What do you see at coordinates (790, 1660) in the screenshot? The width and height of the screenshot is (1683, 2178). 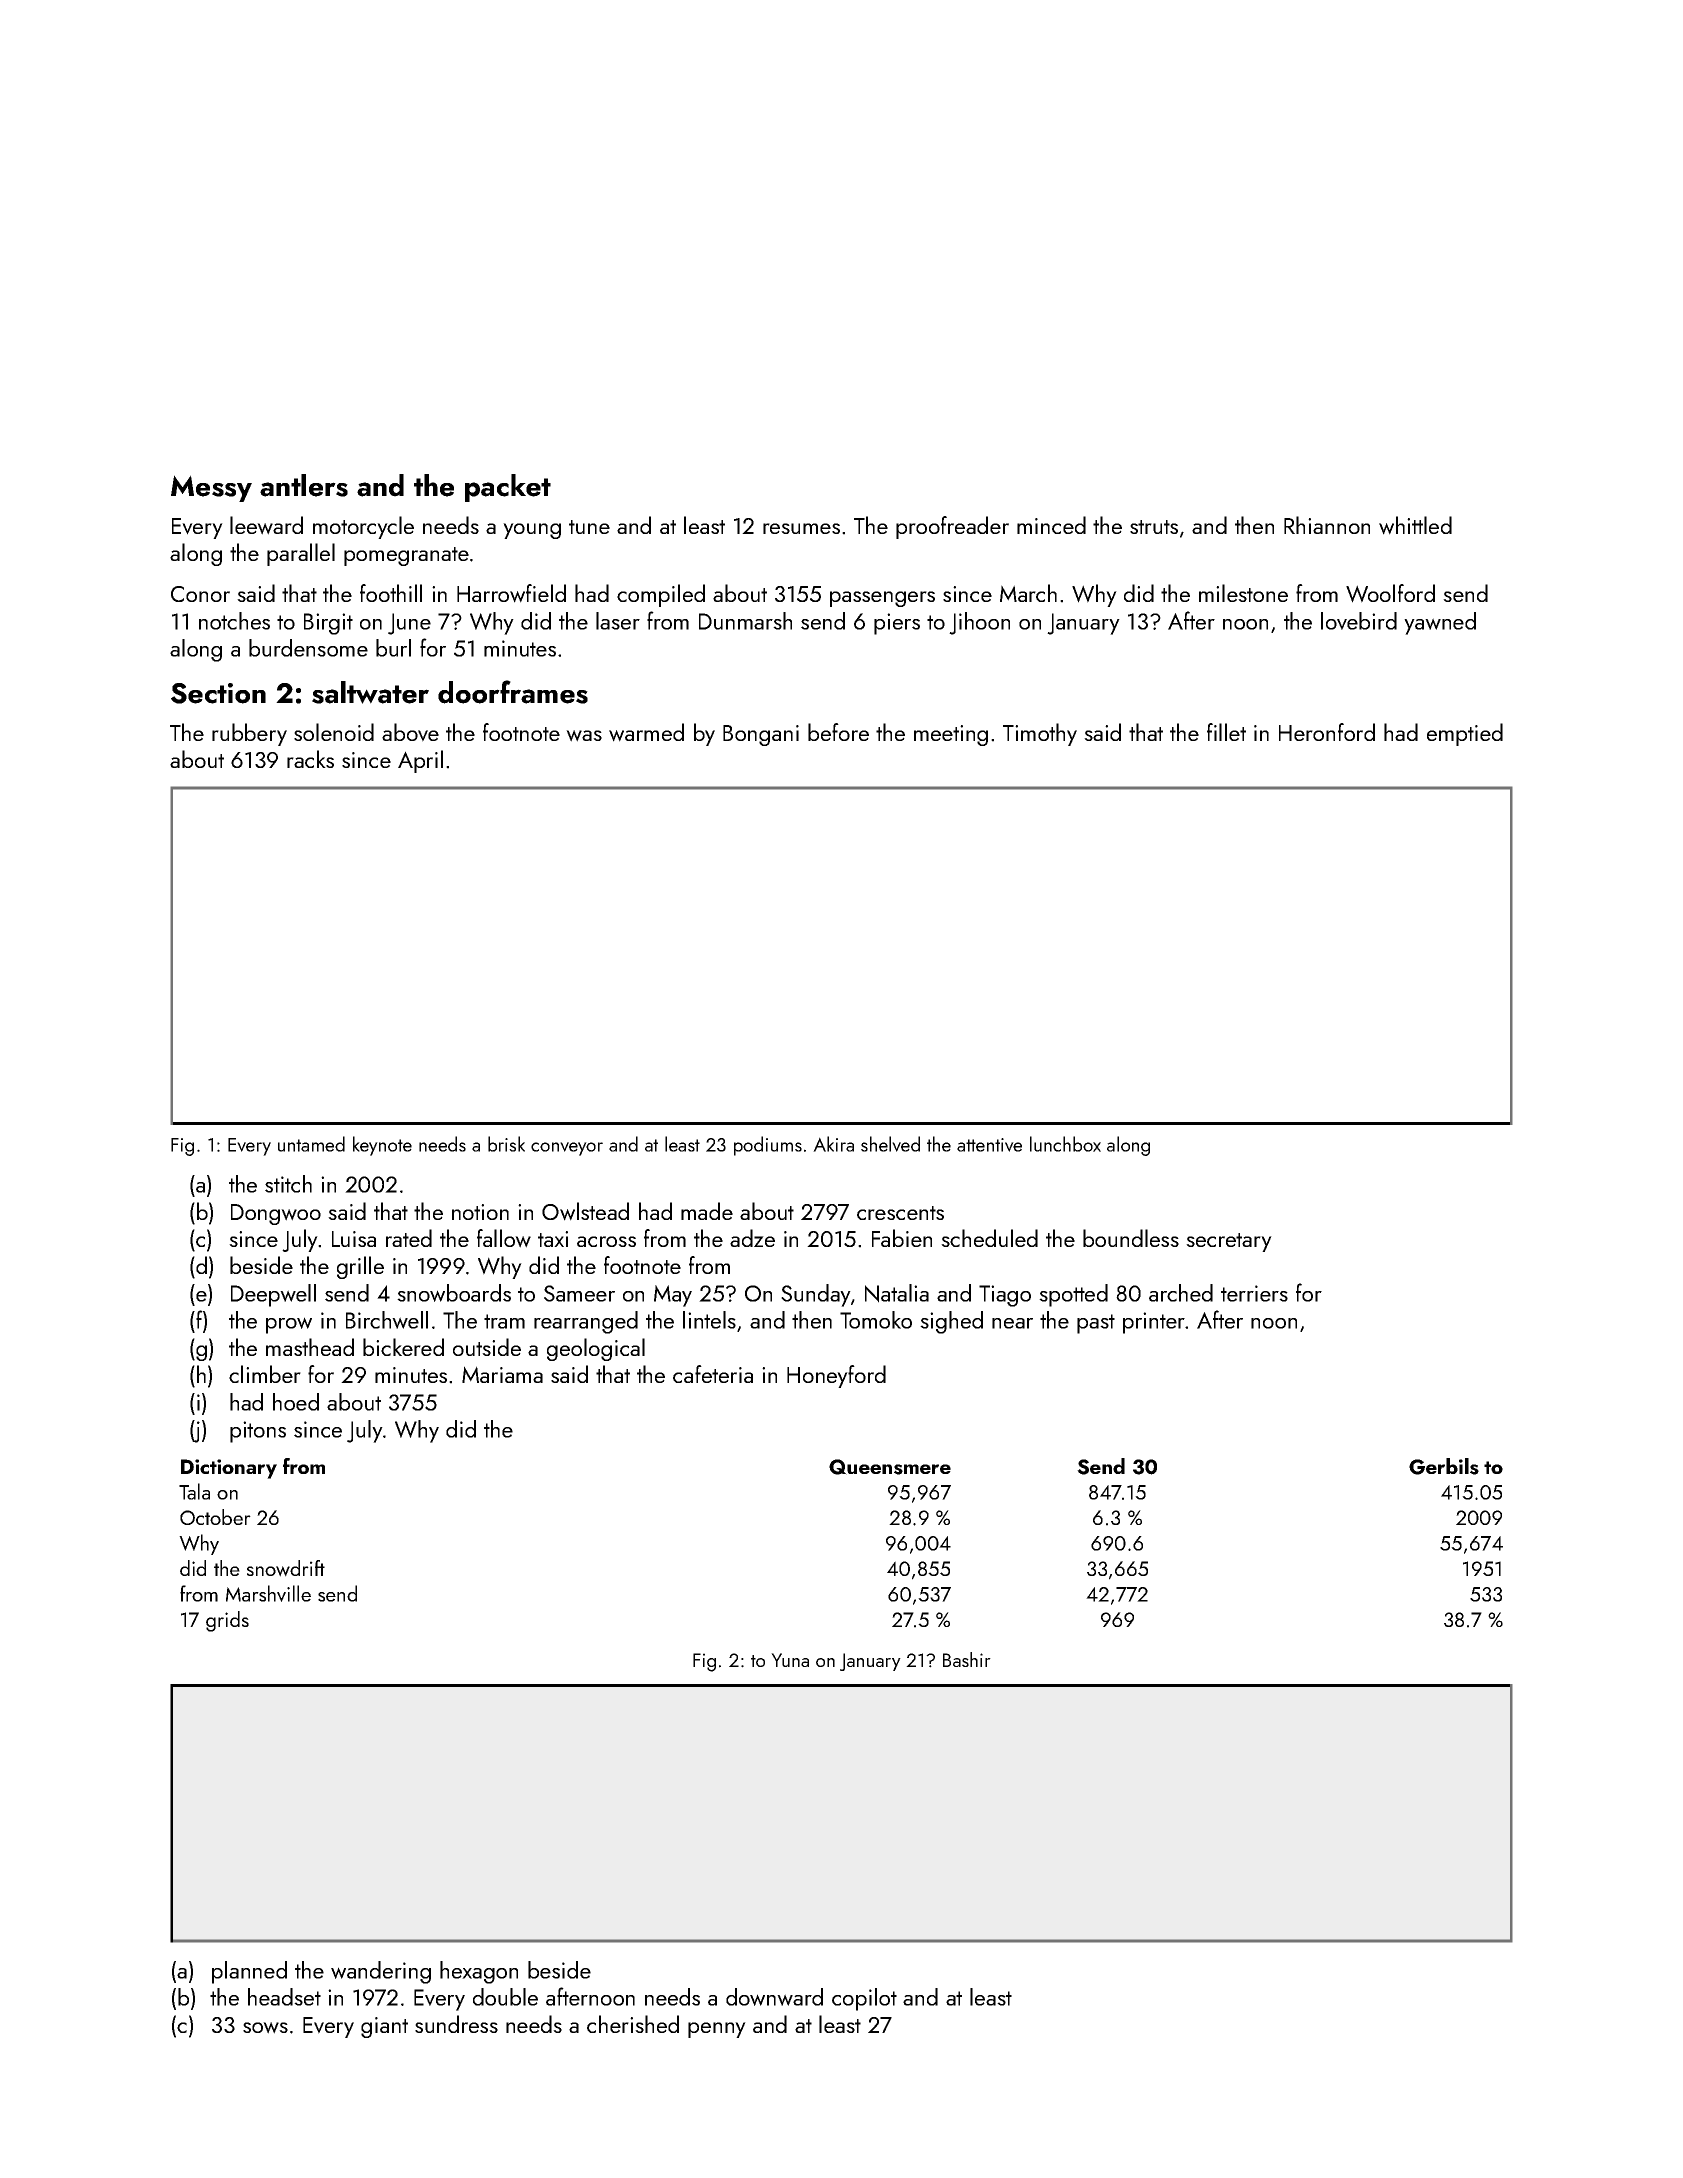 I see `Yuna` at bounding box center [790, 1660].
